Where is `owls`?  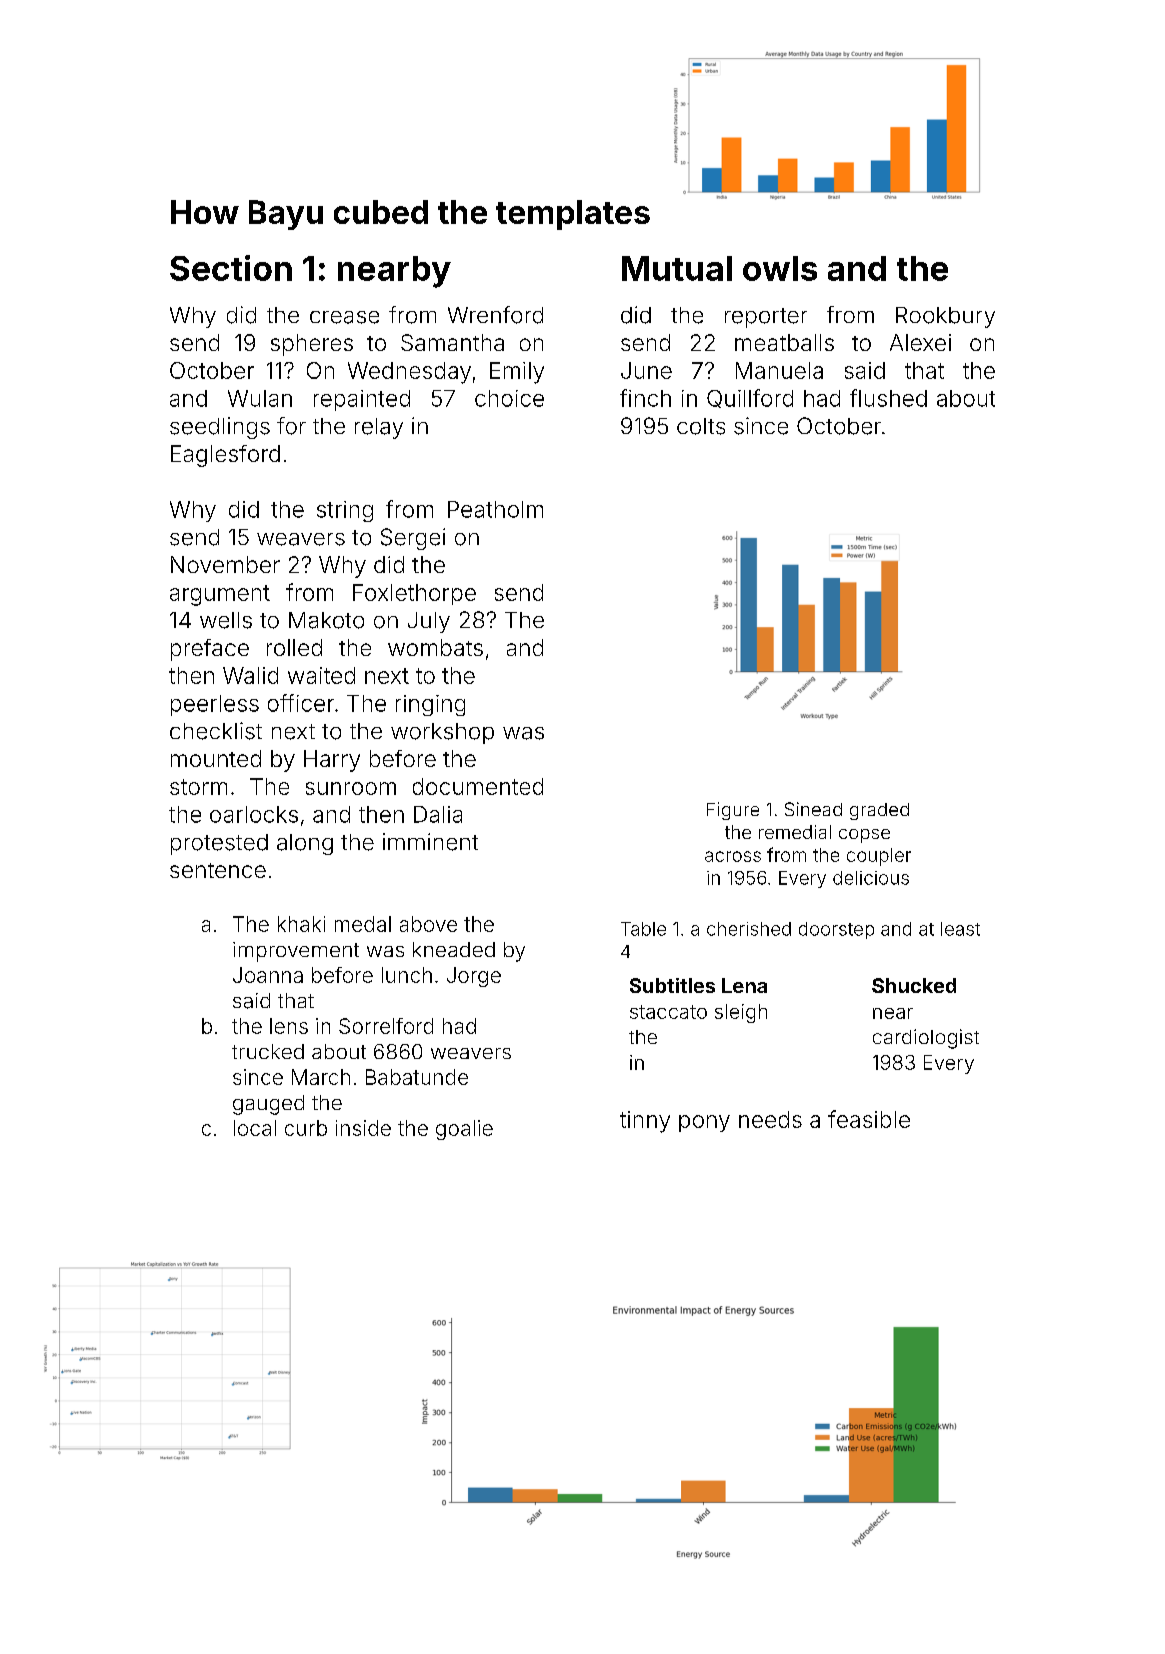
owls is located at coordinates (780, 268).
